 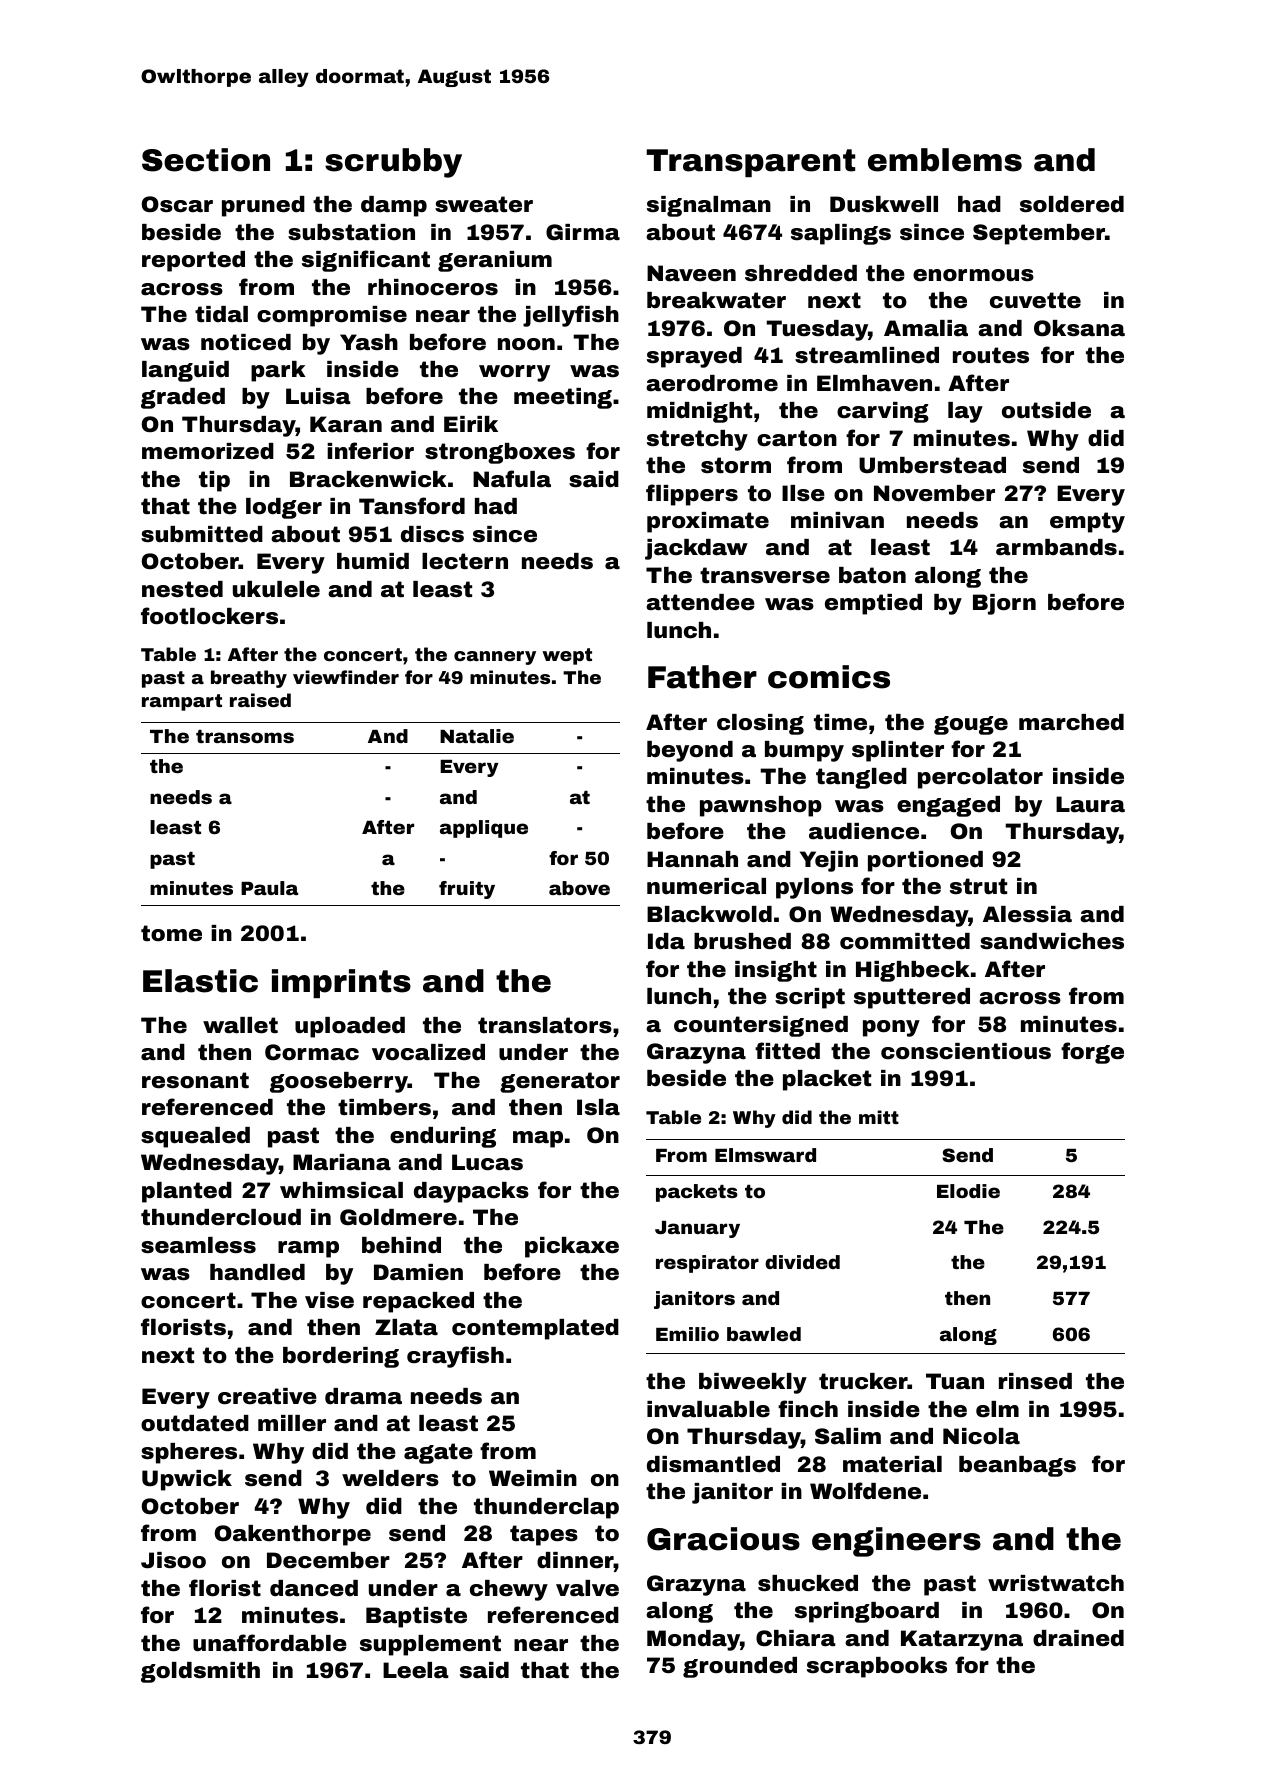 What do you see at coordinates (509, 1590) in the document?
I see `chewy` at bounding box center [509, 1590].
